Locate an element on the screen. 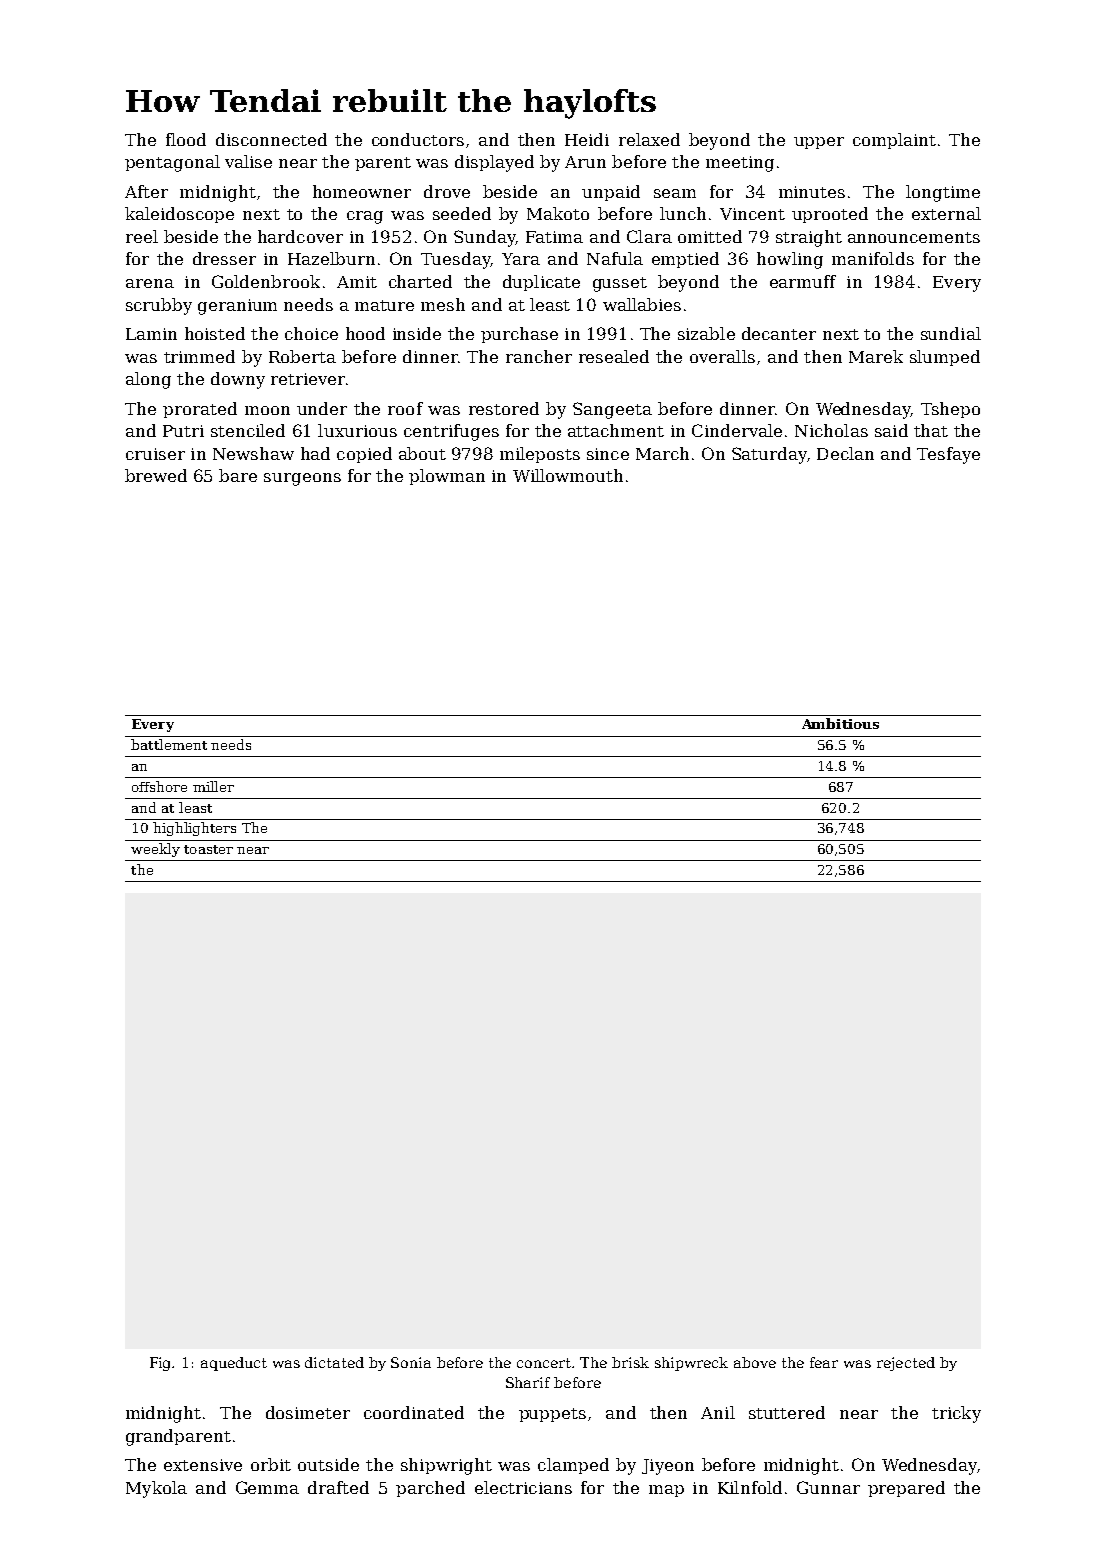 This screenshot has height=1565, width=1106. tricky is located at coordinates (956, 1414).
